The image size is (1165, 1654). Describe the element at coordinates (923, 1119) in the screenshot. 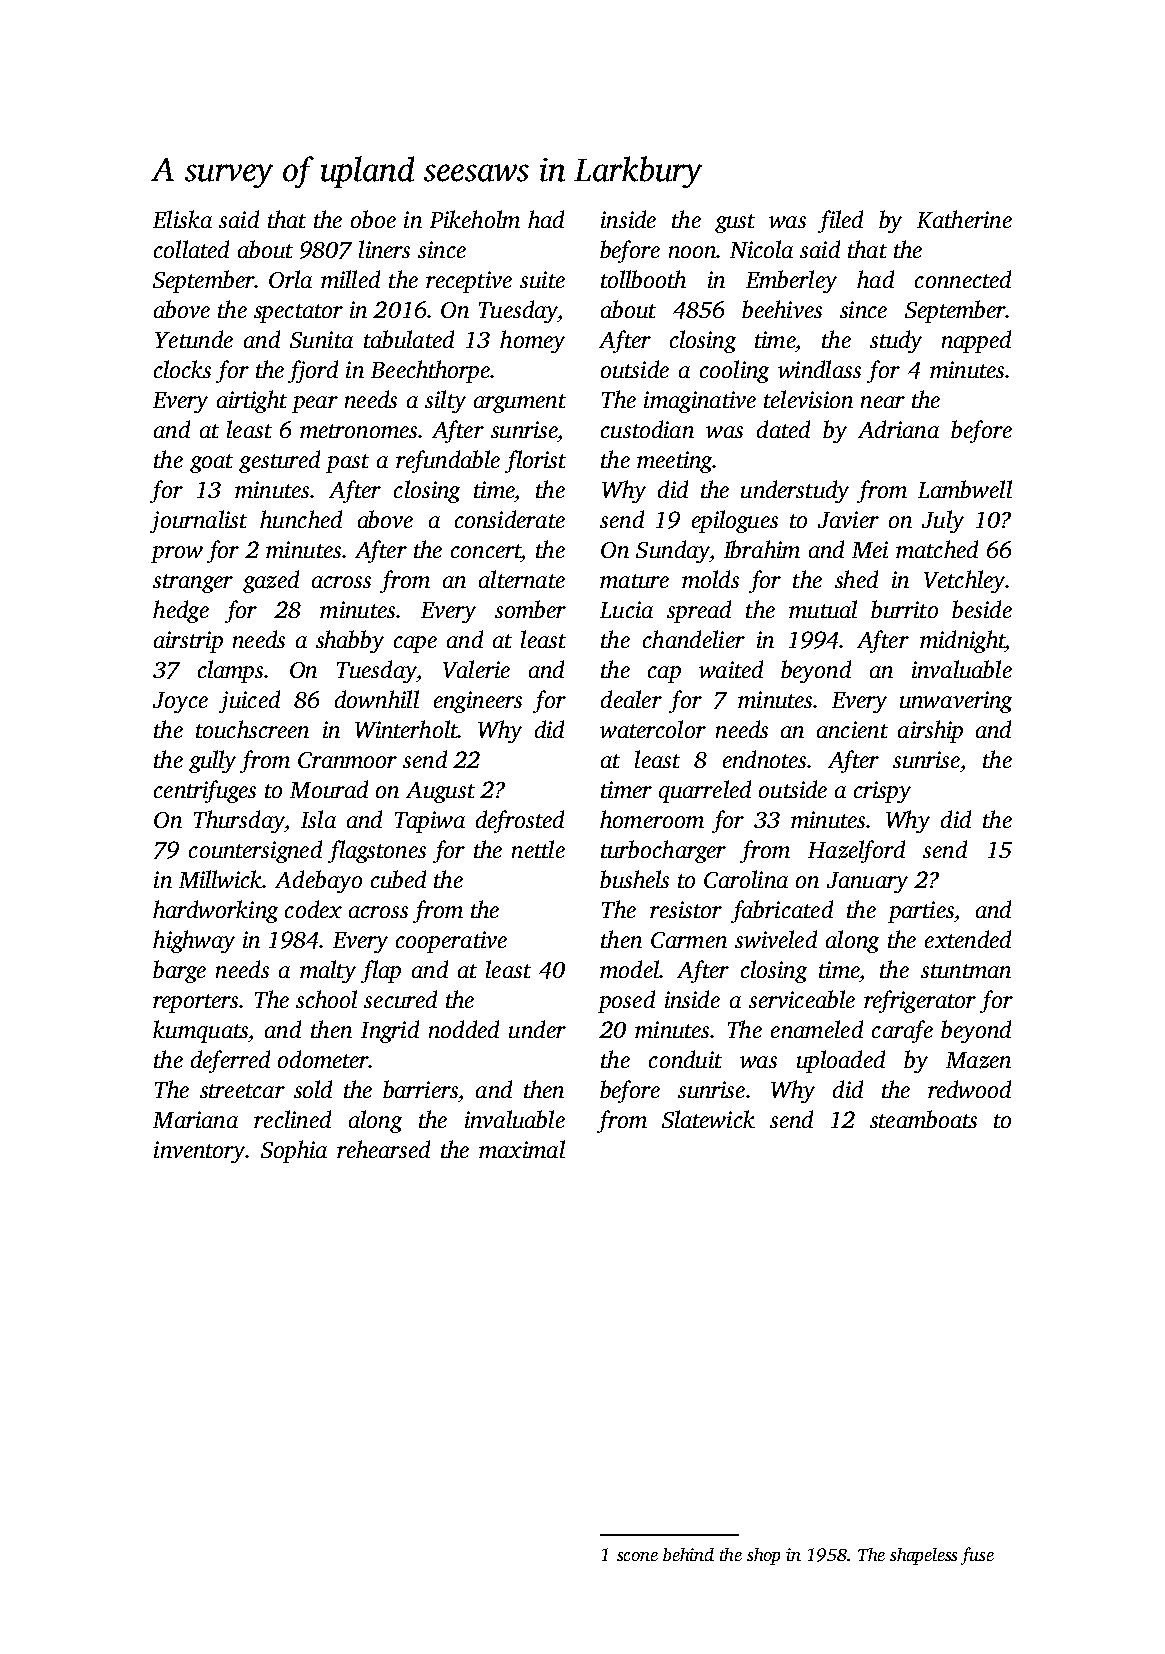

I see `steamboats` at that location.
